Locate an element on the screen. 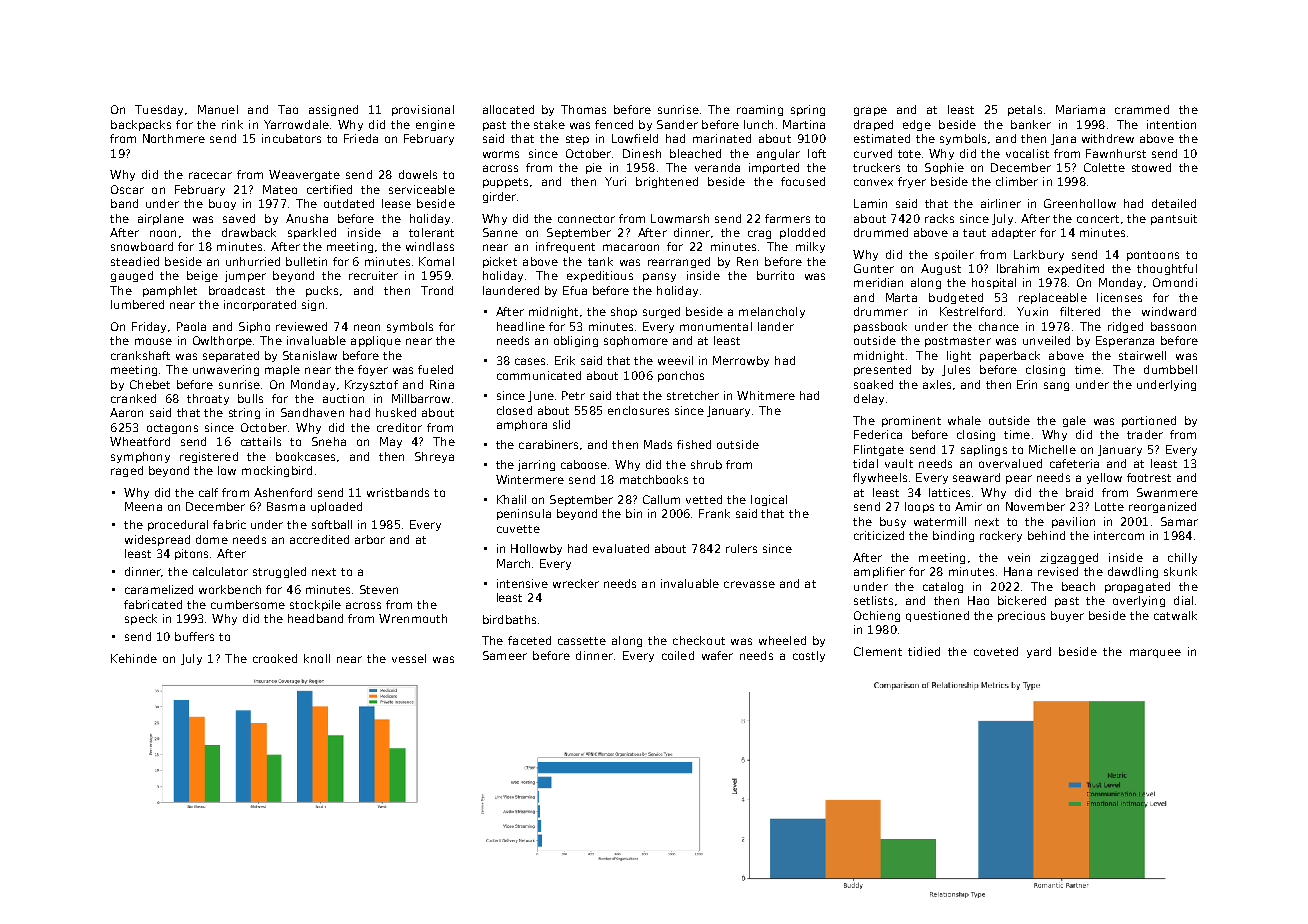  intercom is located at coordinates (1119, 535).
